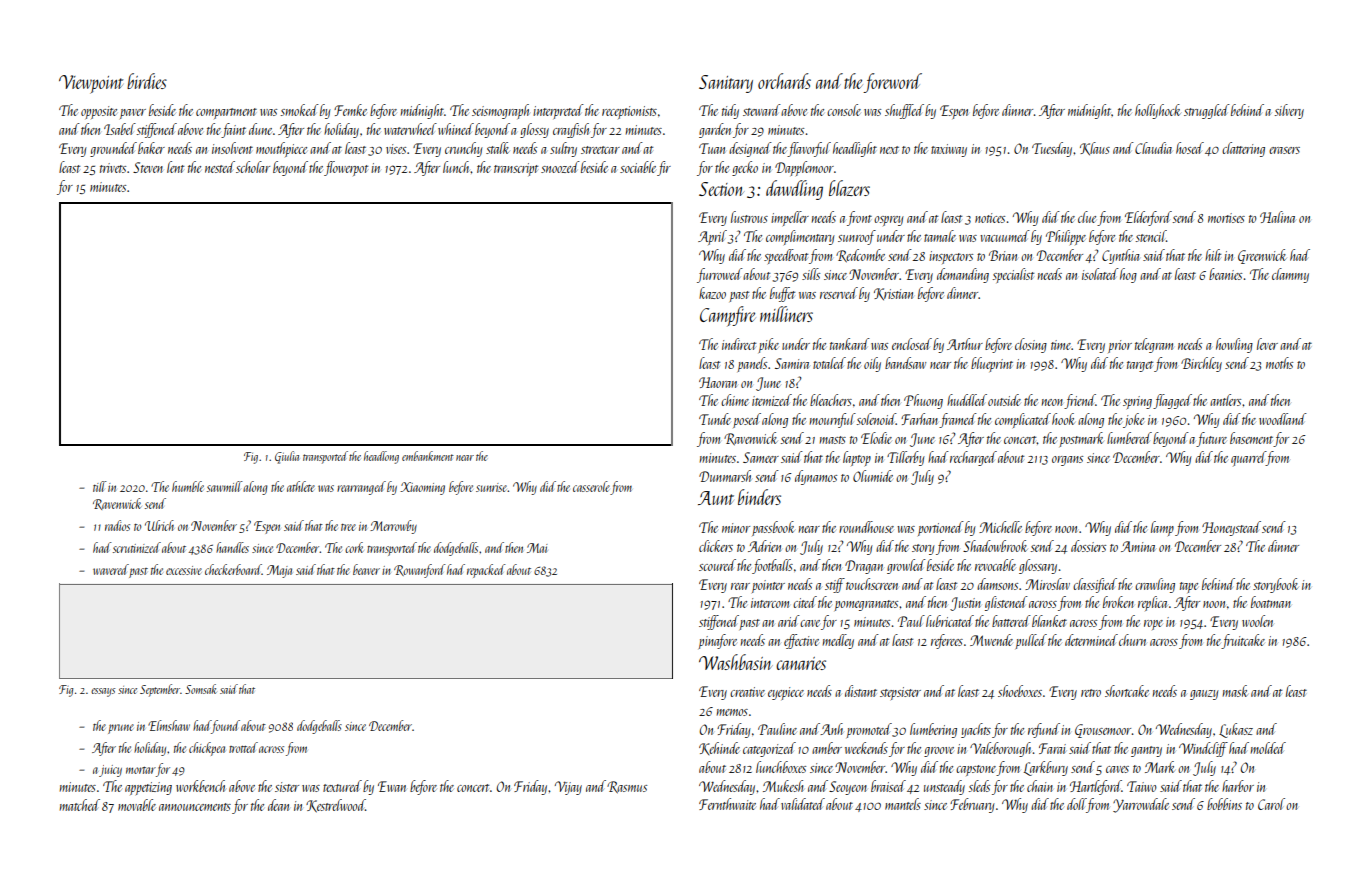  Describe the element at coordinates (103, 692) in the screenshot. I see `essays` at that location.
